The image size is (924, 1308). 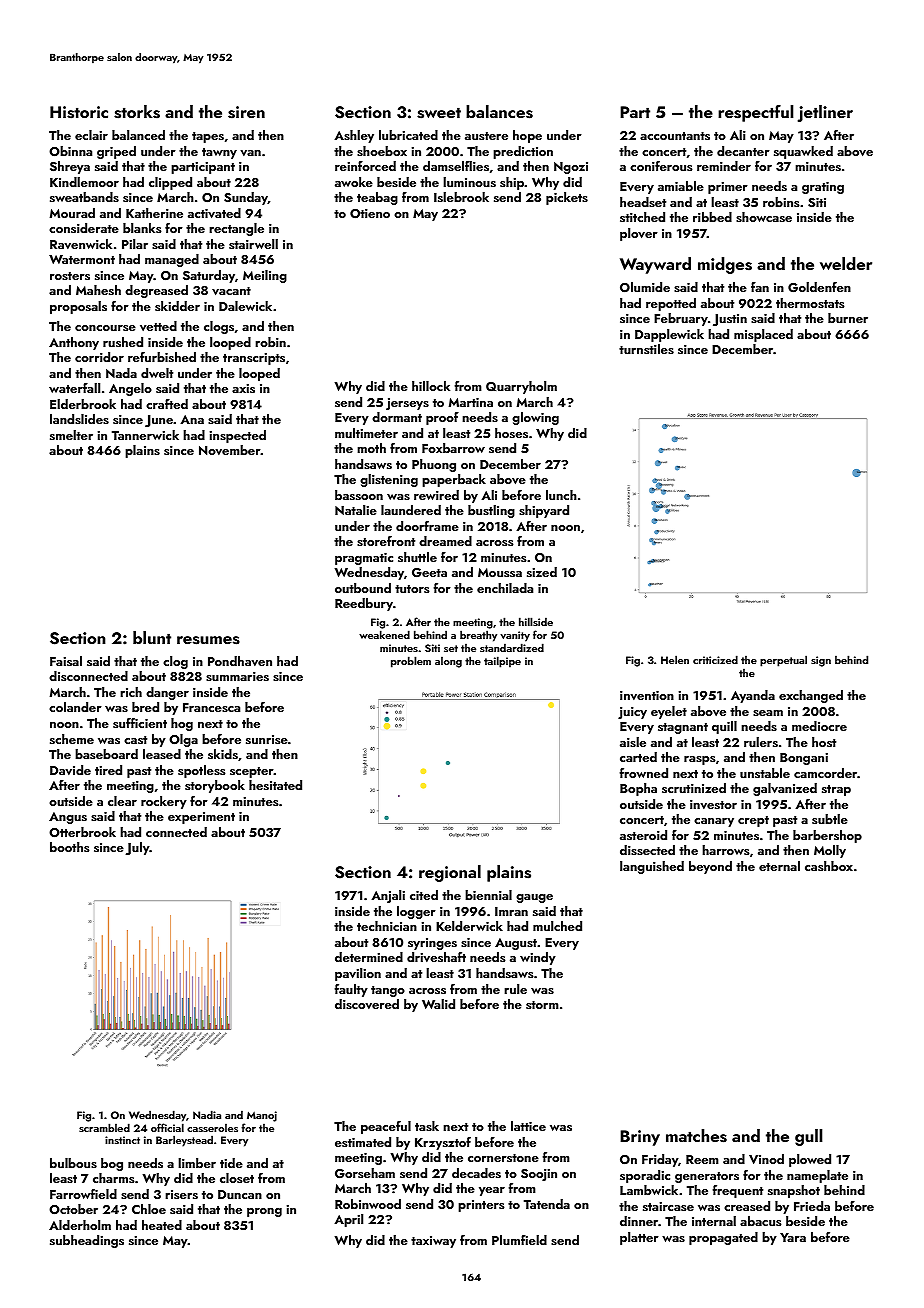 I want to click on siren, so click(x=246, y=112).
